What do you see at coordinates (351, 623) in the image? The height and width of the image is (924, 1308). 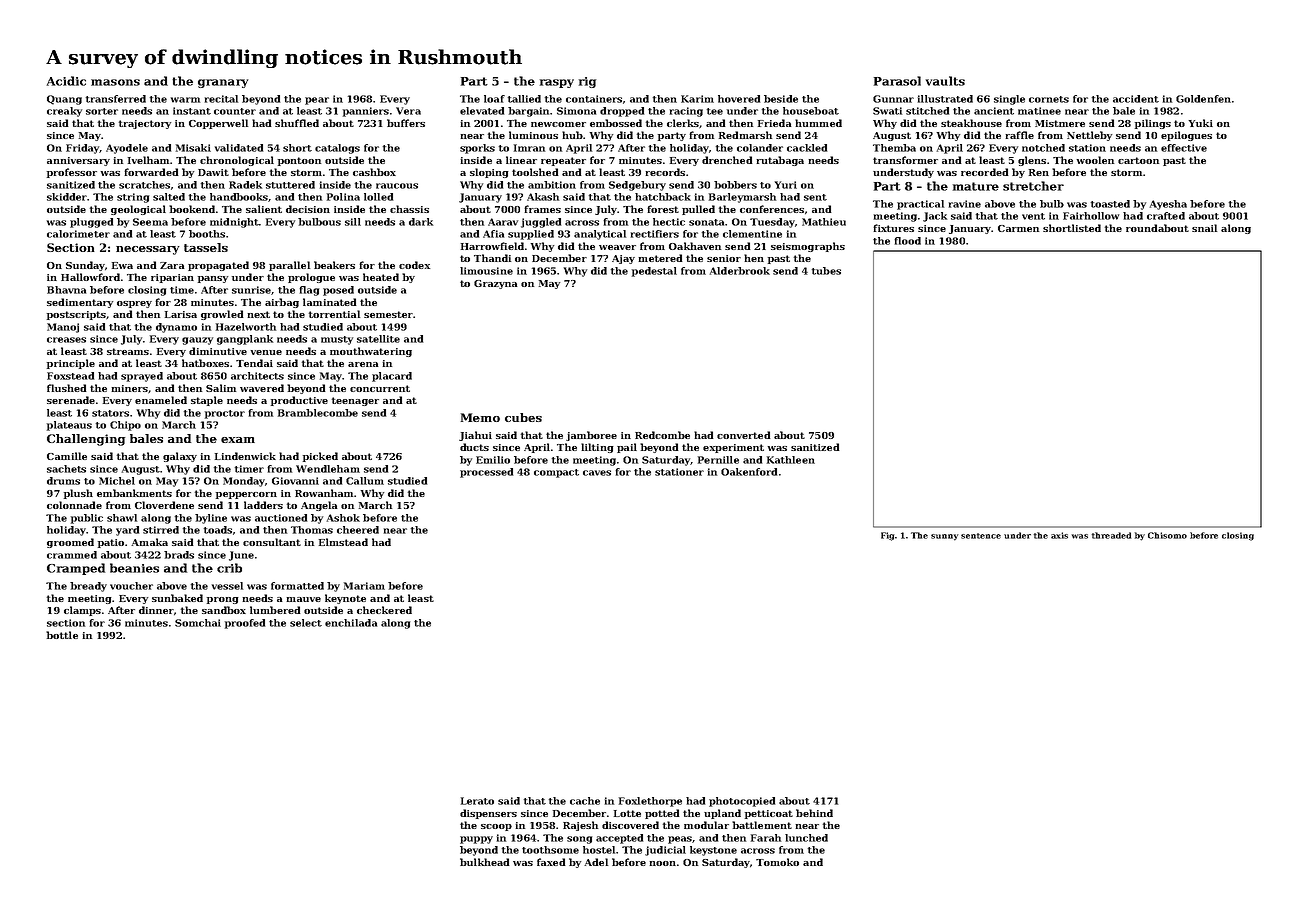 I see `enchilada` at bounding box center [351, 623].
